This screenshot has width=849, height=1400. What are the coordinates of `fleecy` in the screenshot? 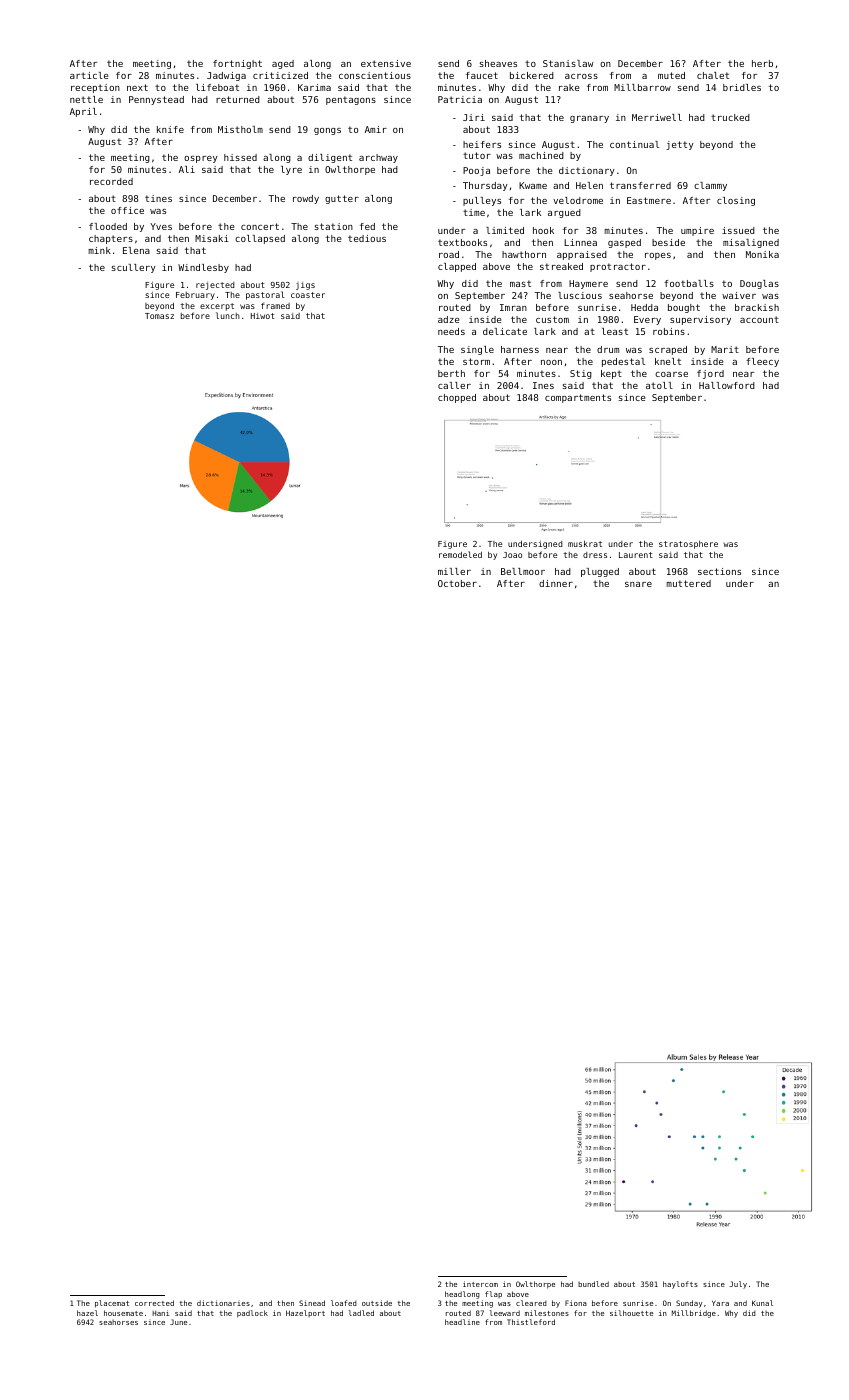 It's located at (762, 362).
